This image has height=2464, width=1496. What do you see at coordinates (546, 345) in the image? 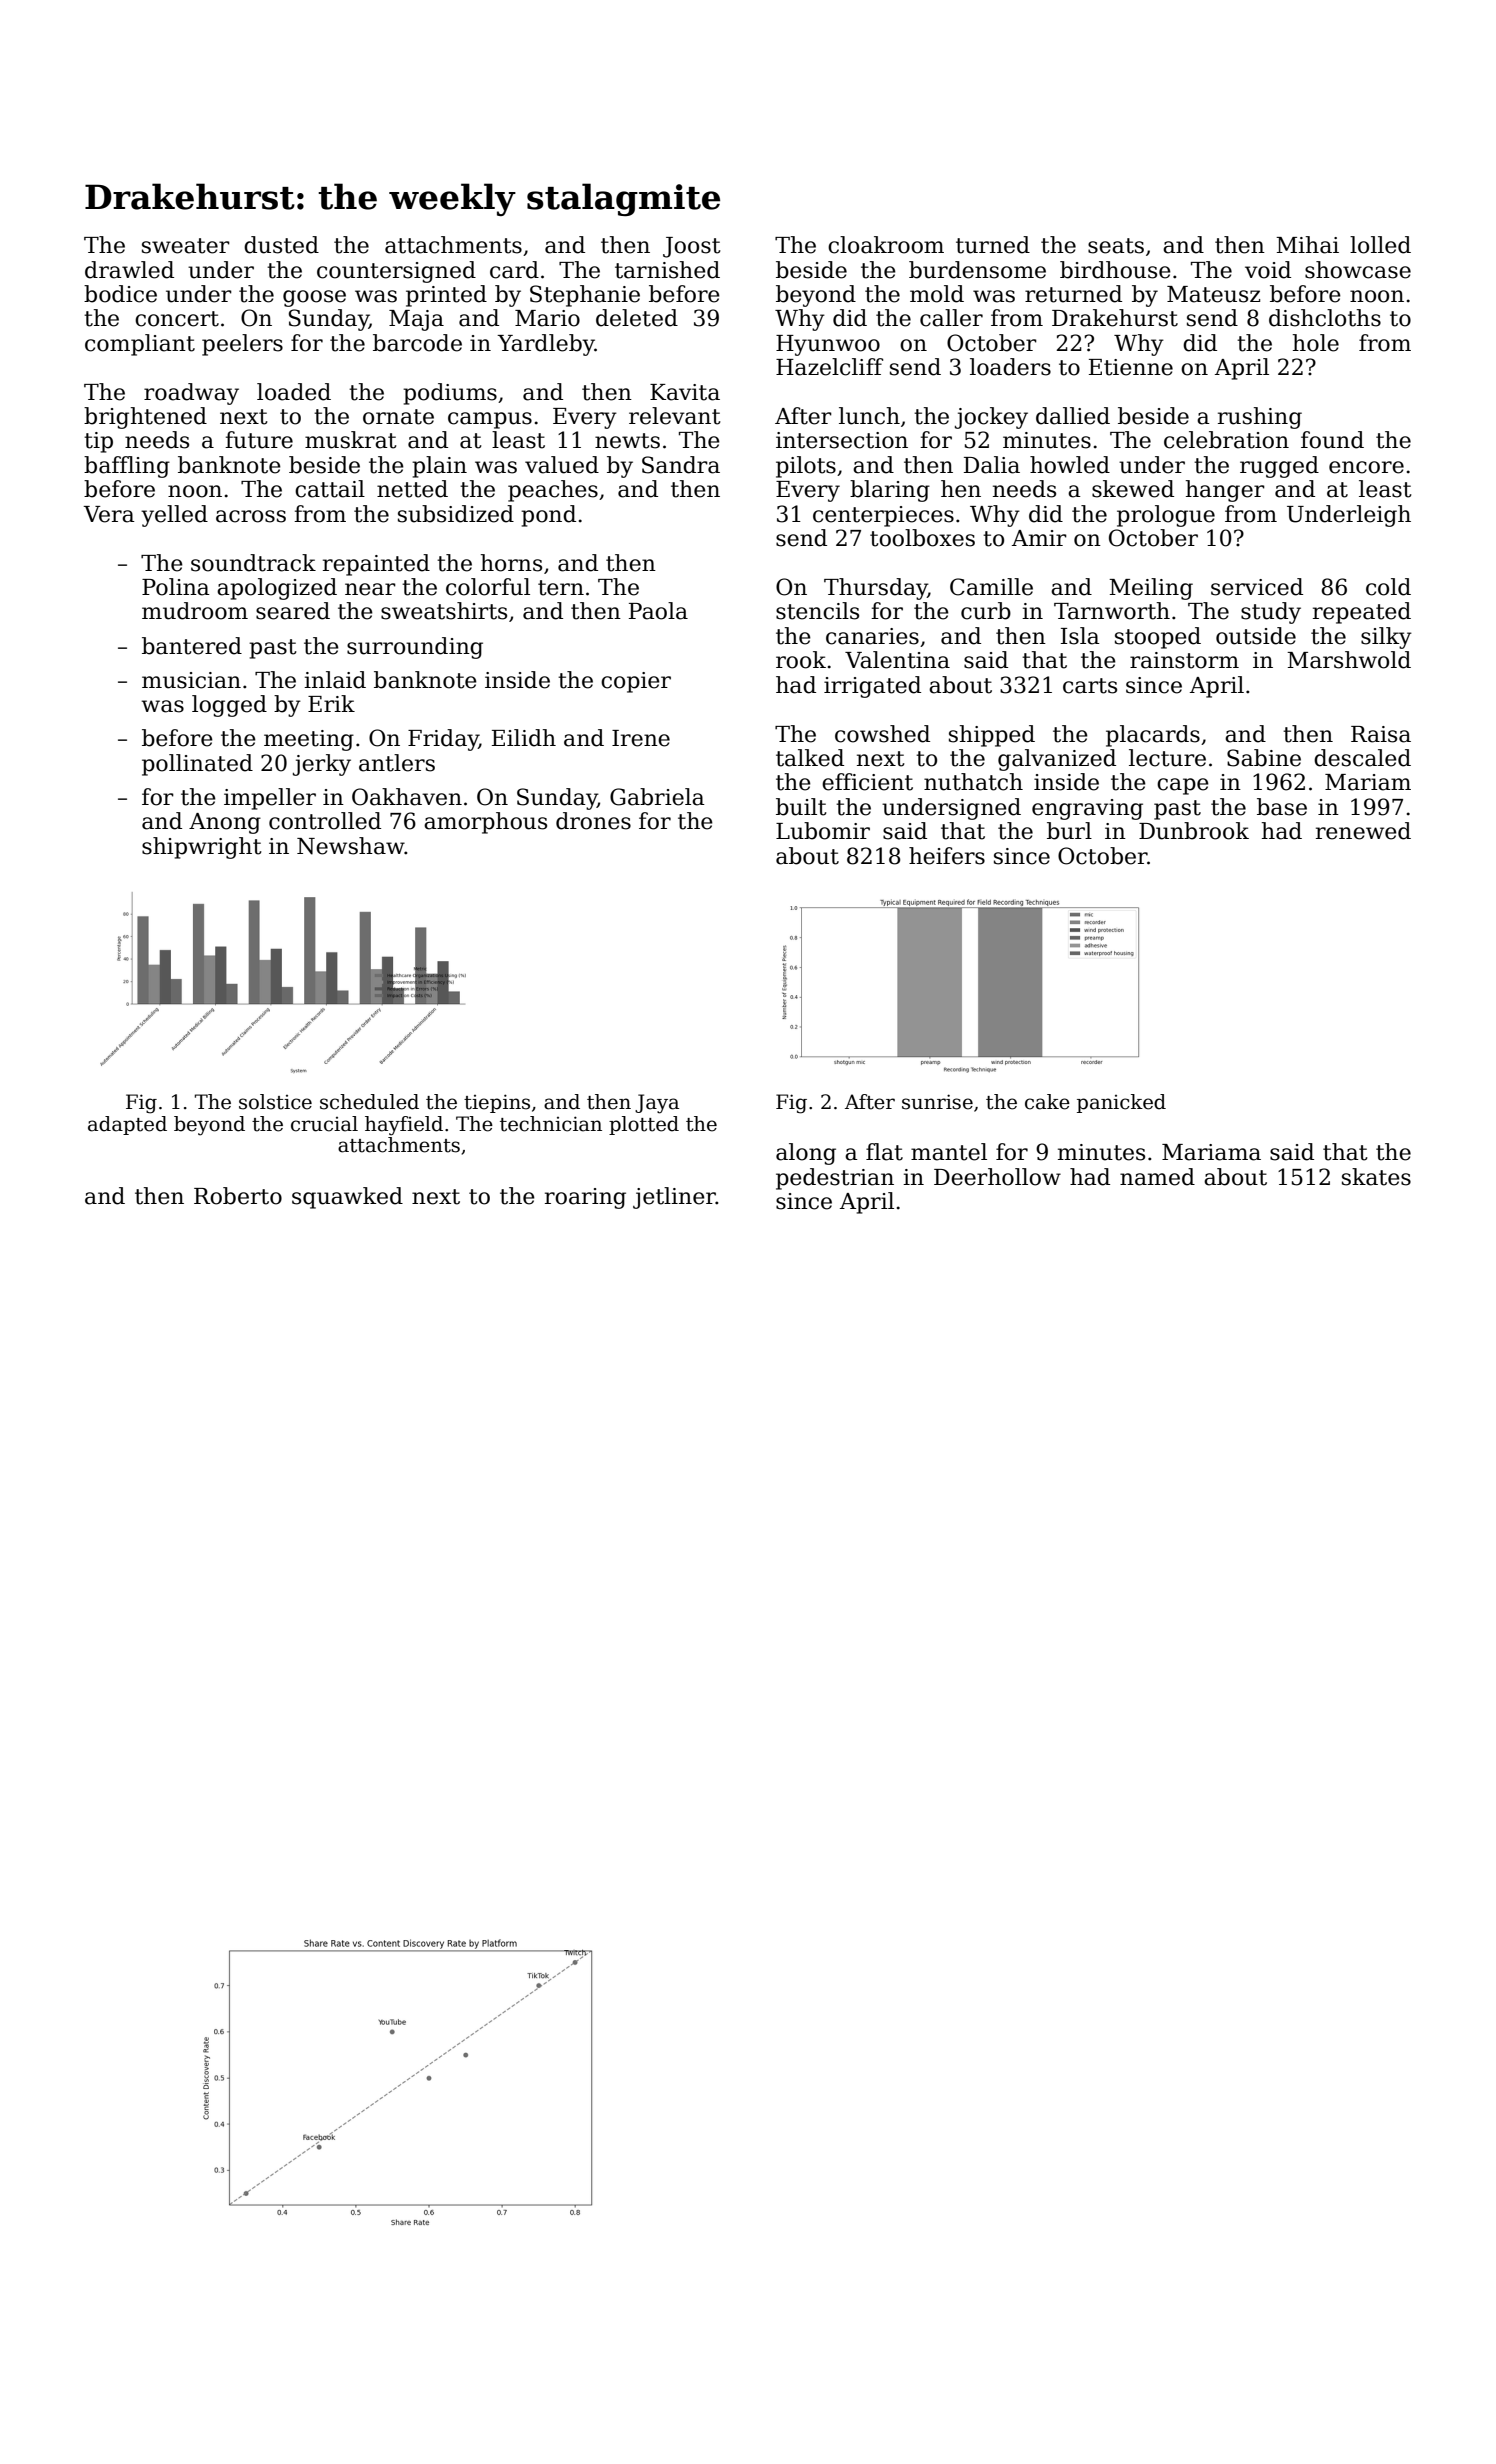
I see `Yardleby` at bounding box center [546, 345].
